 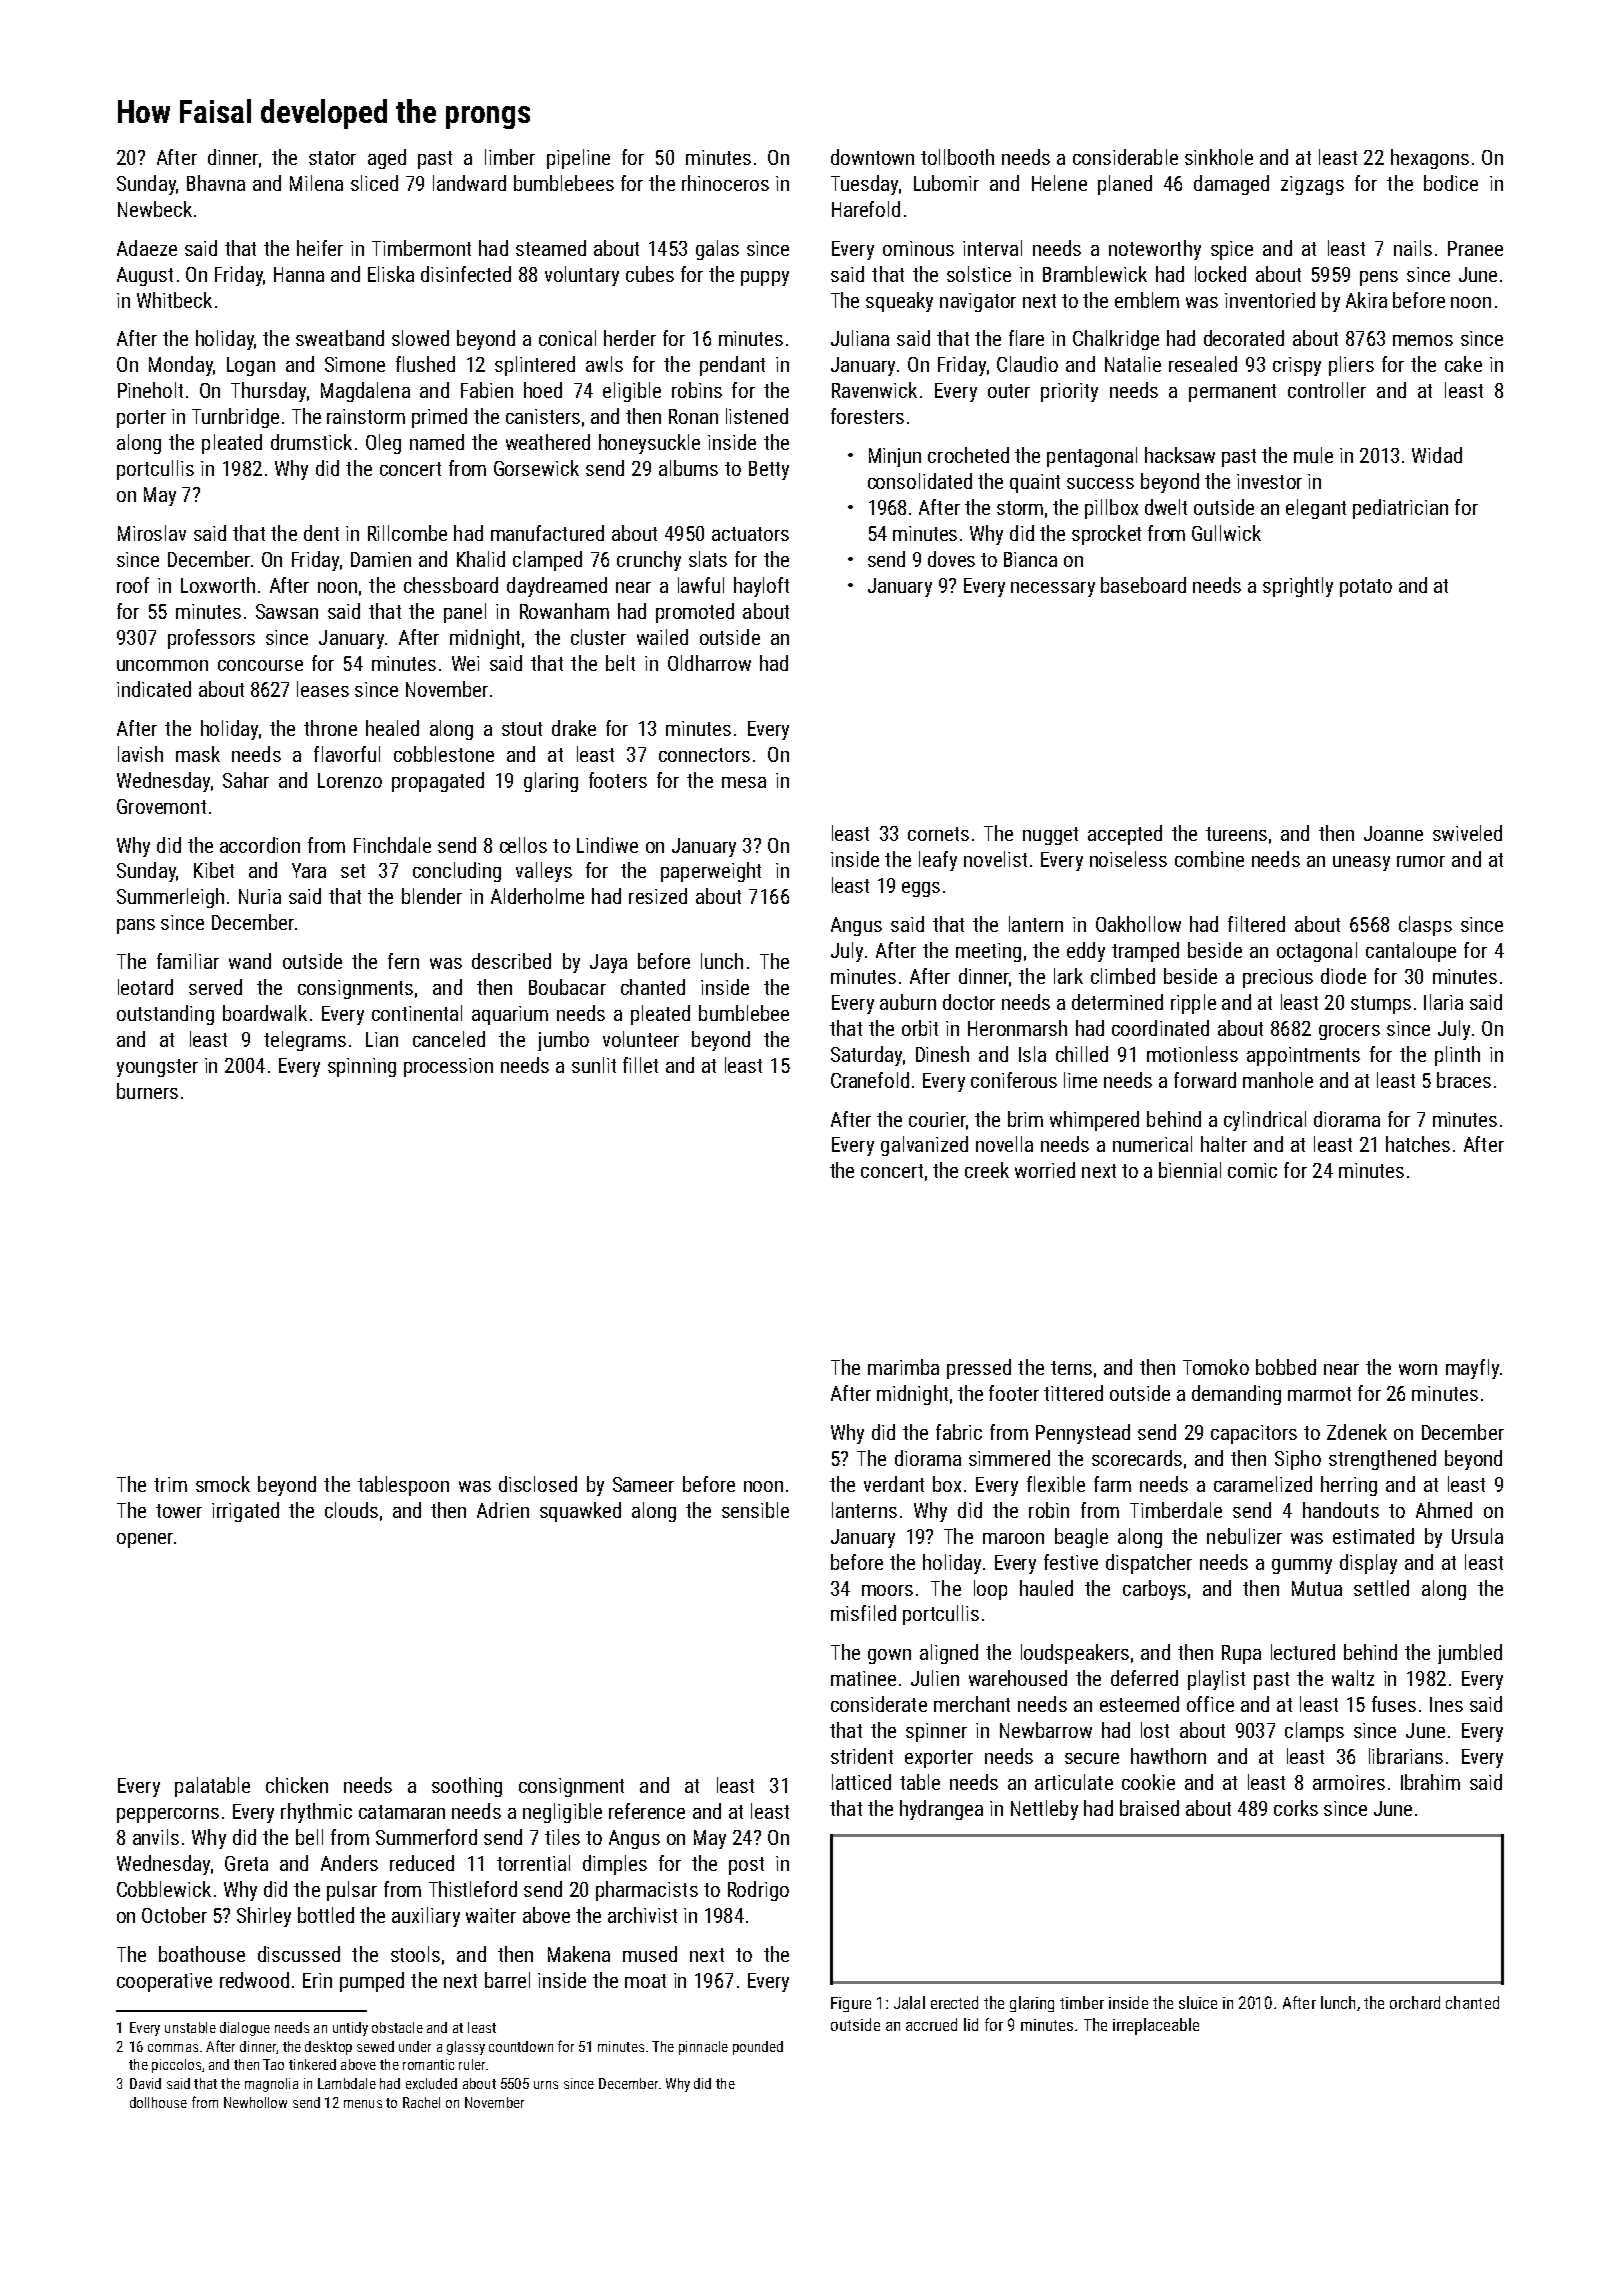 What do you see at coordinates (158, 2102) in the screenshot?
I see `dollhouse` at bounding box center [158, 2102].
